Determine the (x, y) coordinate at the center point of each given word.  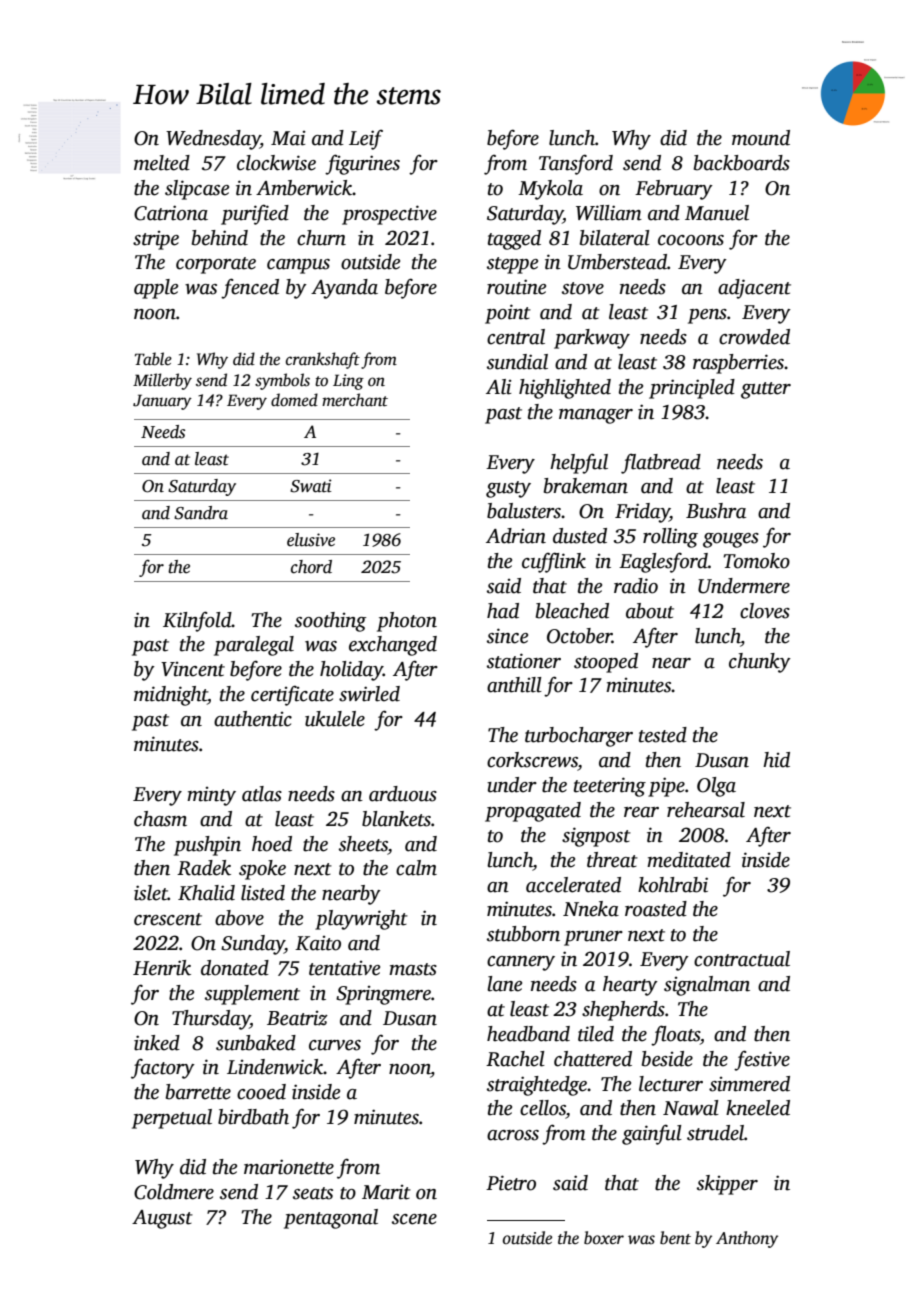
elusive (311, 540)
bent (675, 1238)
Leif (366, 139)
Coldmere (174, 1192)
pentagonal (331, 1219)
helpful (579, 463)
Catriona (171, 213)
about (650, 611)
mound (761, 138)
